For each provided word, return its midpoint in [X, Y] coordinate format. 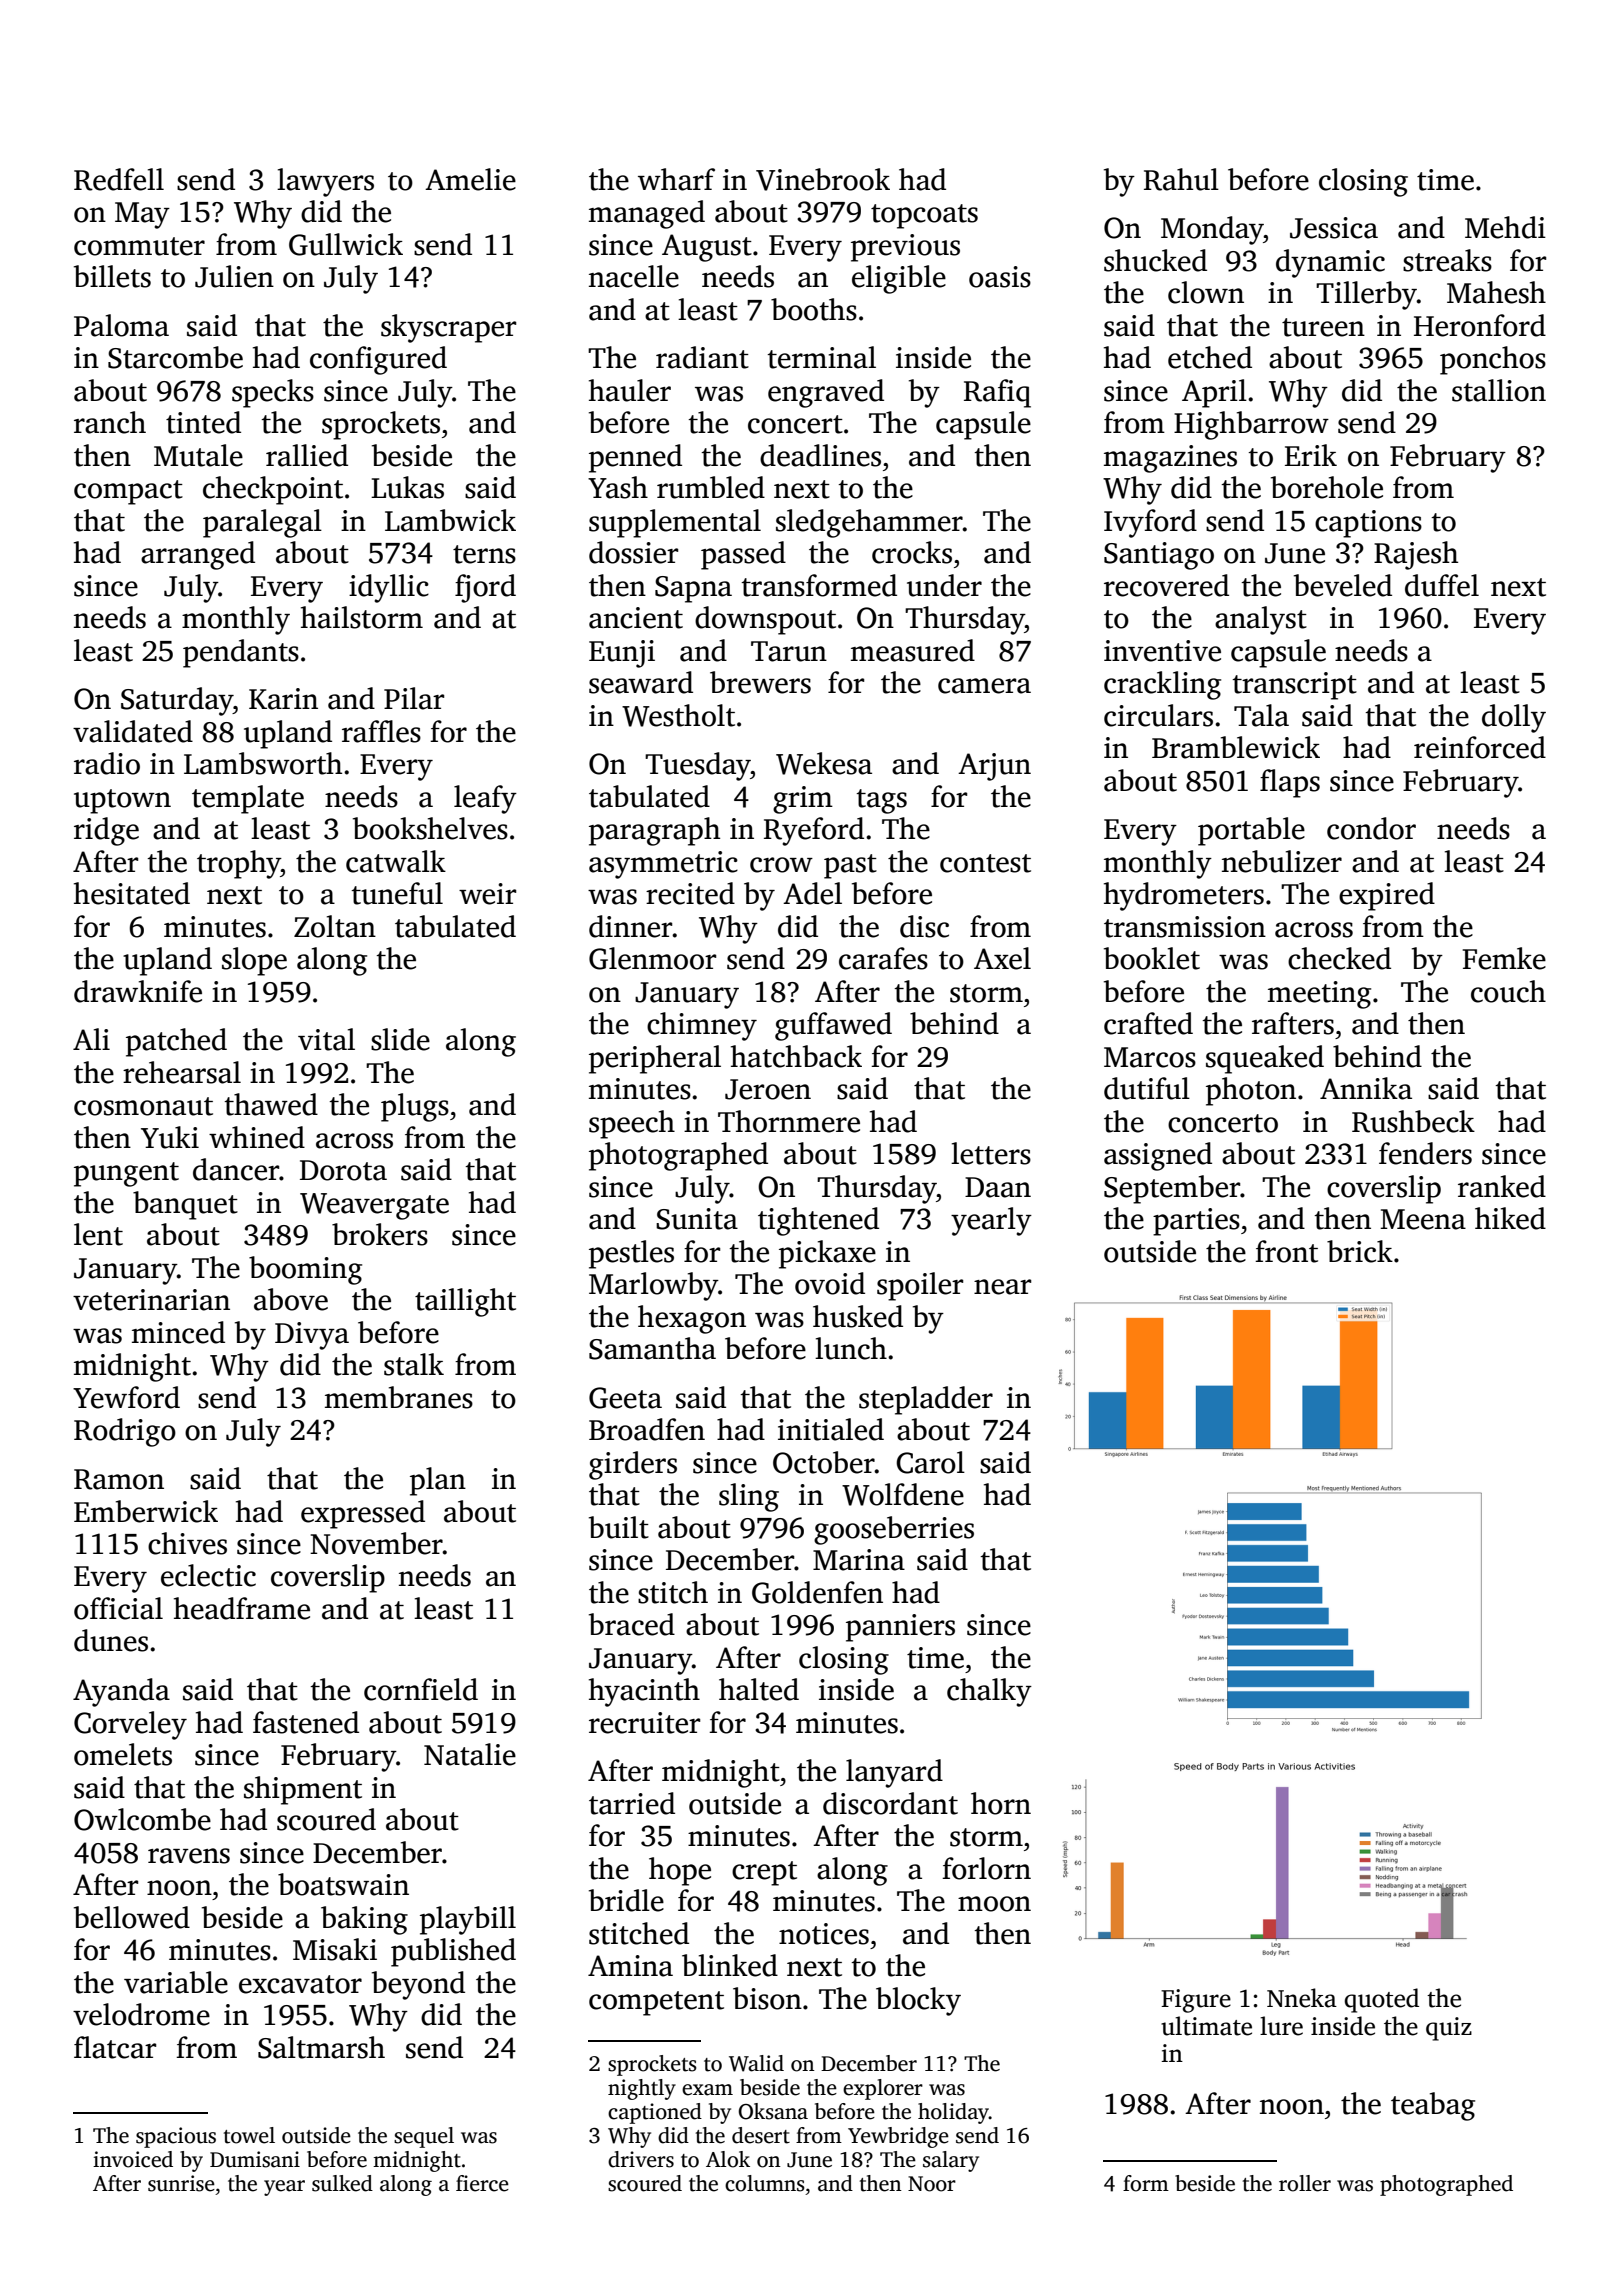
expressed [363, 1514]
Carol [930, 1462]
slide [400, 1039]
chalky [989, 1692]
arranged [198, 555]
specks [273, 393]
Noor [932, 2184]
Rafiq [997, 393]
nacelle [634, 276]
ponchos [1493, 360]
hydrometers [1184, 896]
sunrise [181, 2183]
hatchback [796, 1056]
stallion [1499, 390]
